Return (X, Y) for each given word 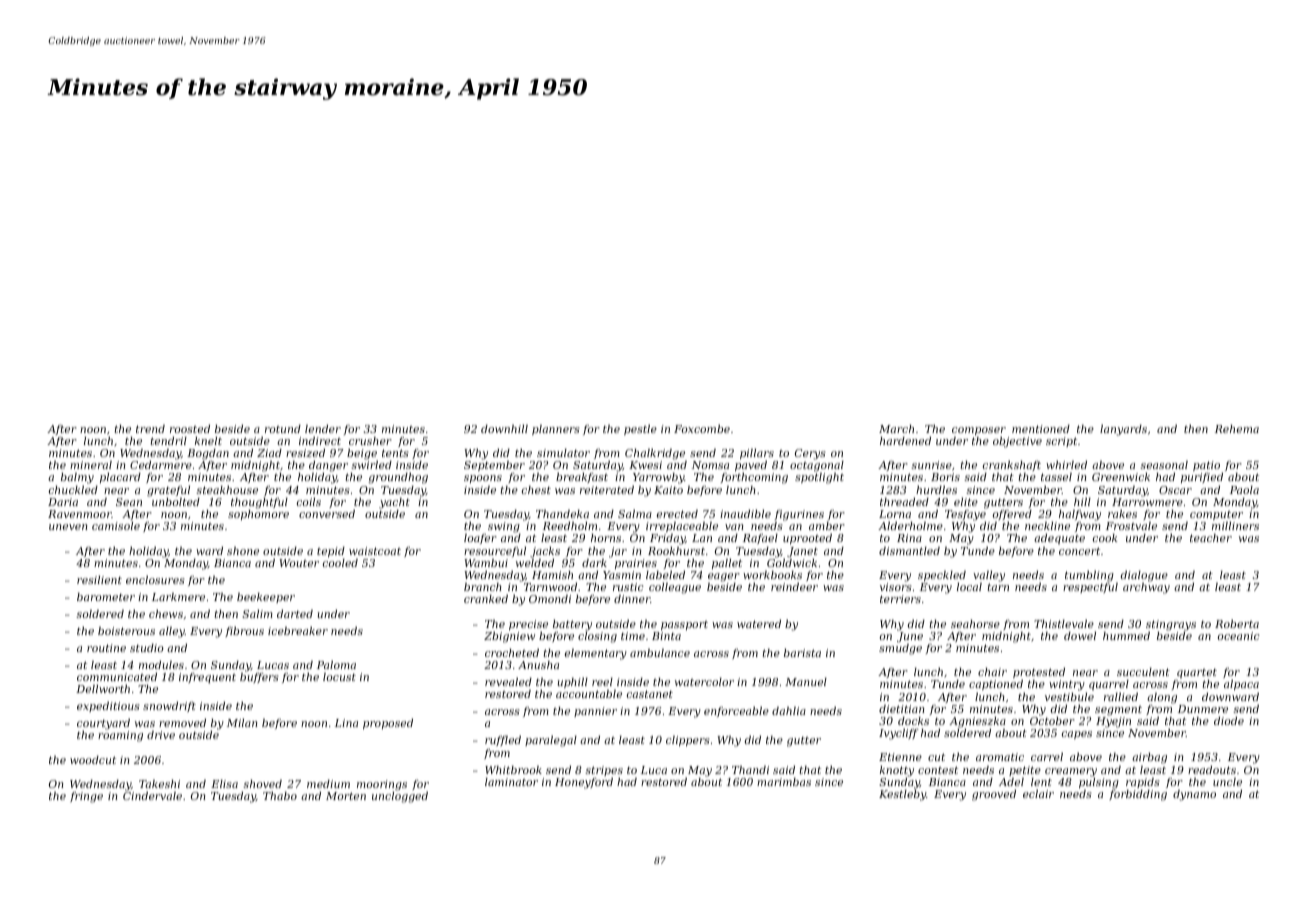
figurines (799, 516)
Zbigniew (509, 637)
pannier (595, 712)
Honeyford (584, 783)
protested (1039, 673)
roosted (190, 428)
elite (966, 501)
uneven (68, 527)
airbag (1149, 758)
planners (556, 429)
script (1061, 442)
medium (328, 783)
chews (166, 613)
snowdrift (169, 706)
